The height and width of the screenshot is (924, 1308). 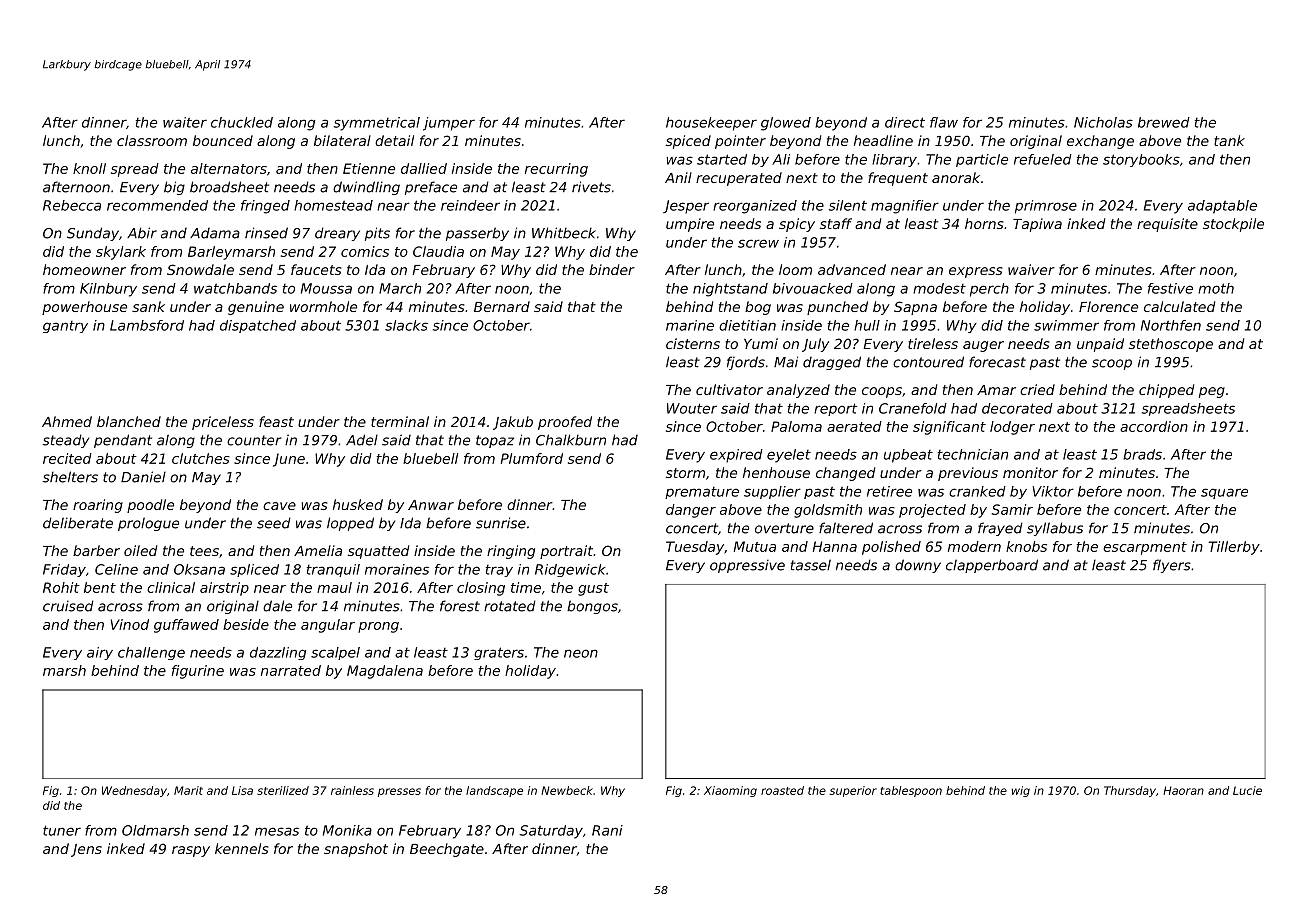 I want to click on neon, so click(x=581, y=653).
